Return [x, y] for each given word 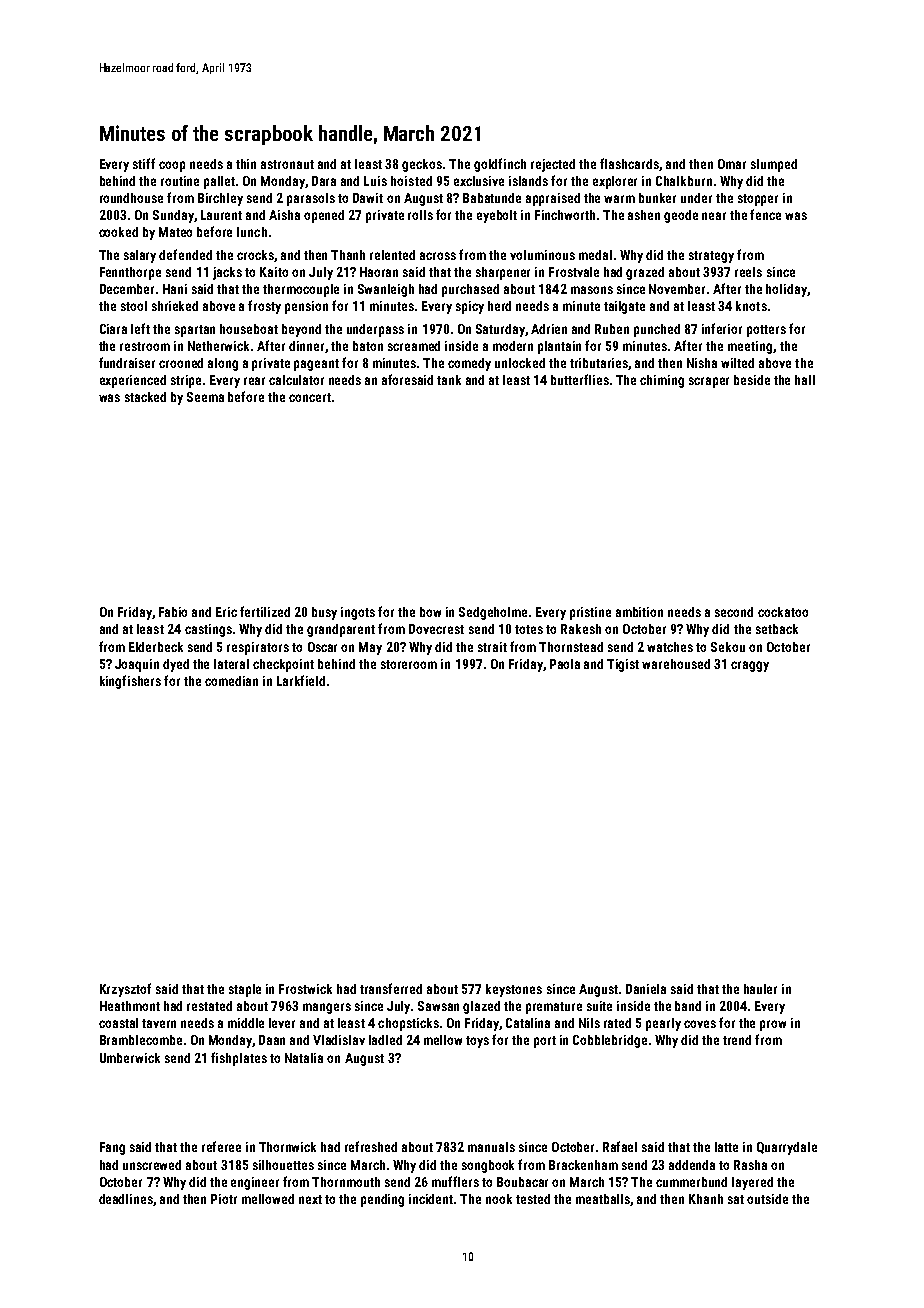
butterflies [580, 379]
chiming [662, 381]
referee [221, 1146]
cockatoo [783, 612]
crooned [181, 363]
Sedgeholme [493, 613]
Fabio [173, 612]
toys [477, 1042]
